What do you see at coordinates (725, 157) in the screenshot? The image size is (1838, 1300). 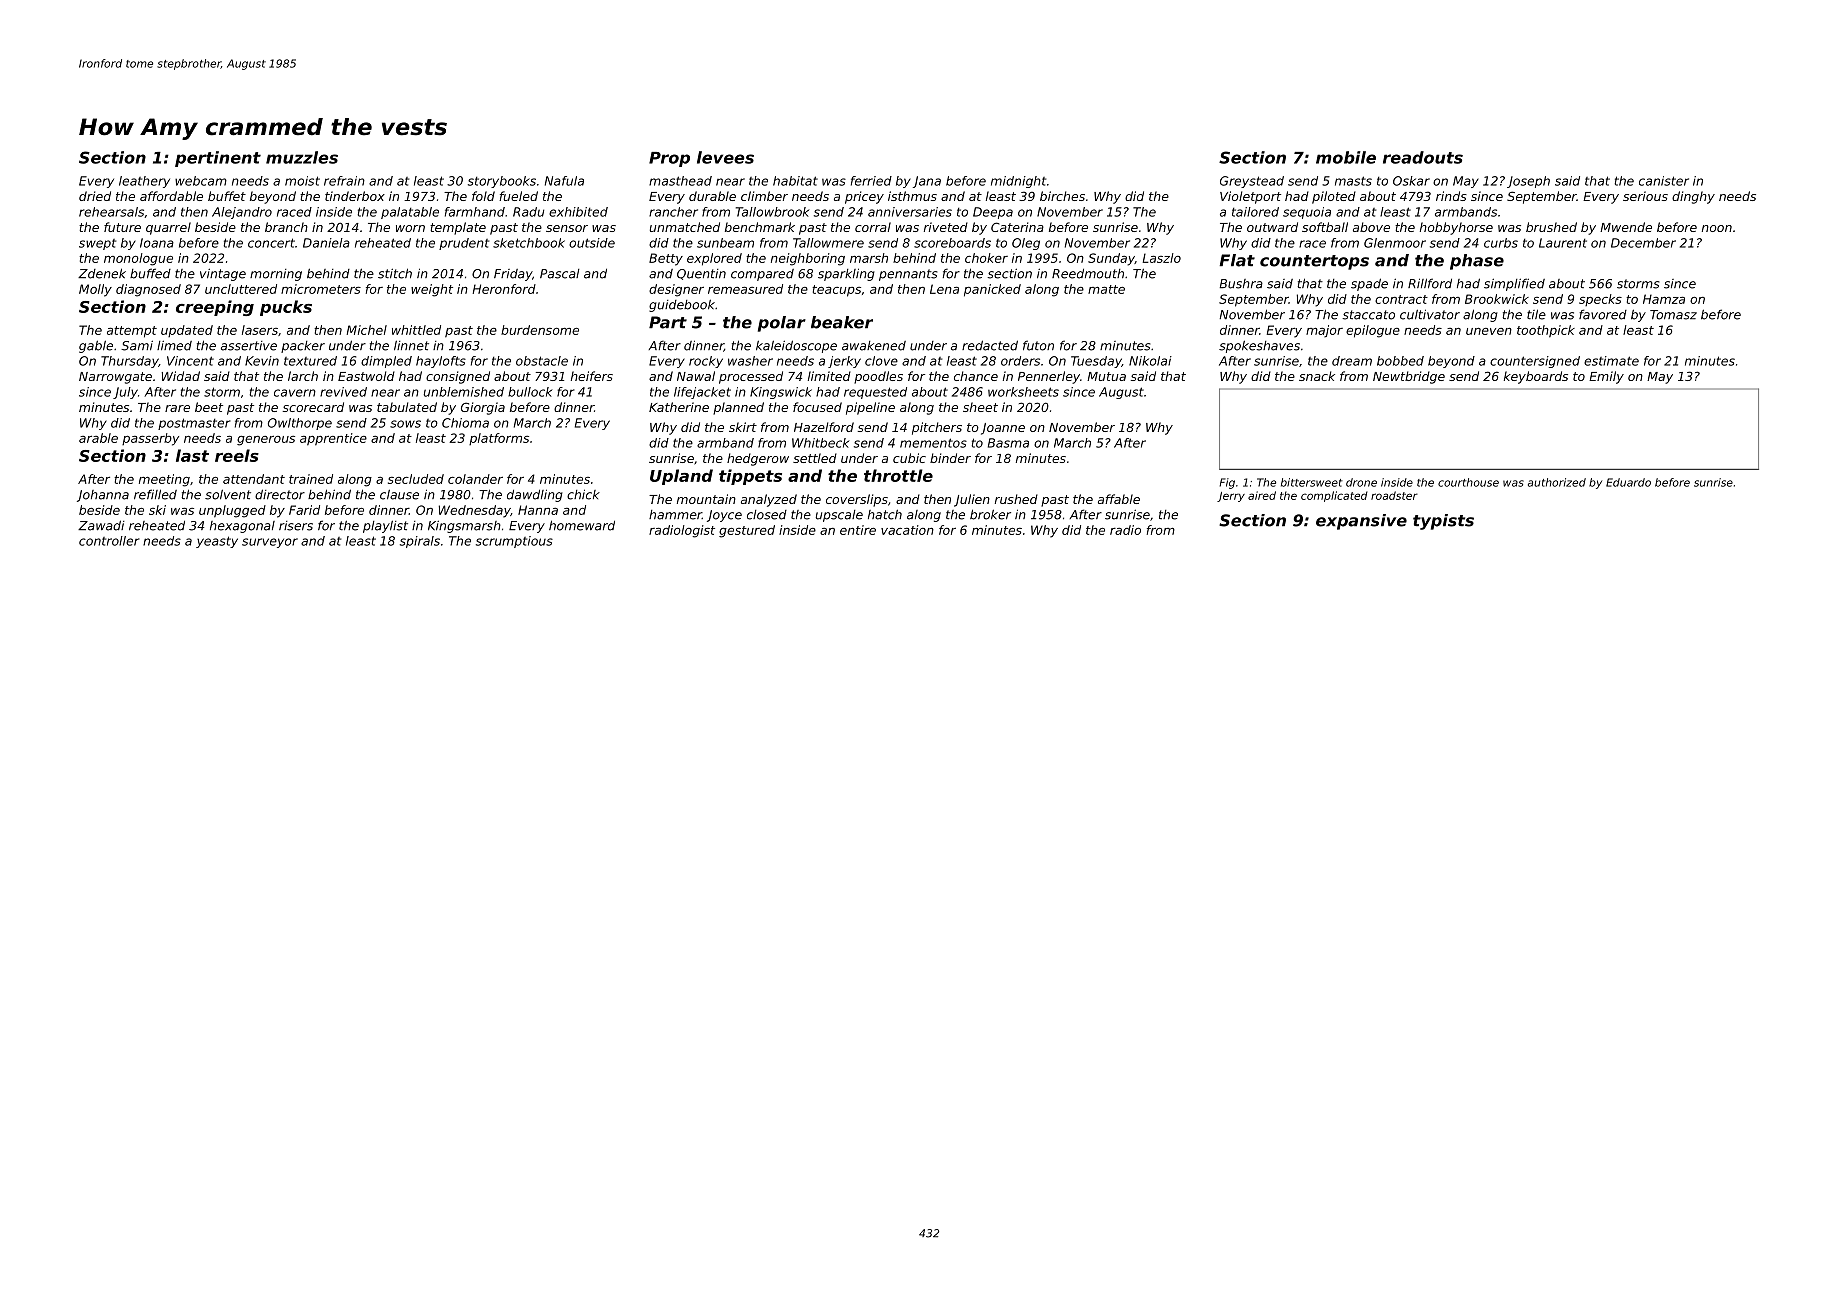 I see `levees` at bounding box center [725, 157].
